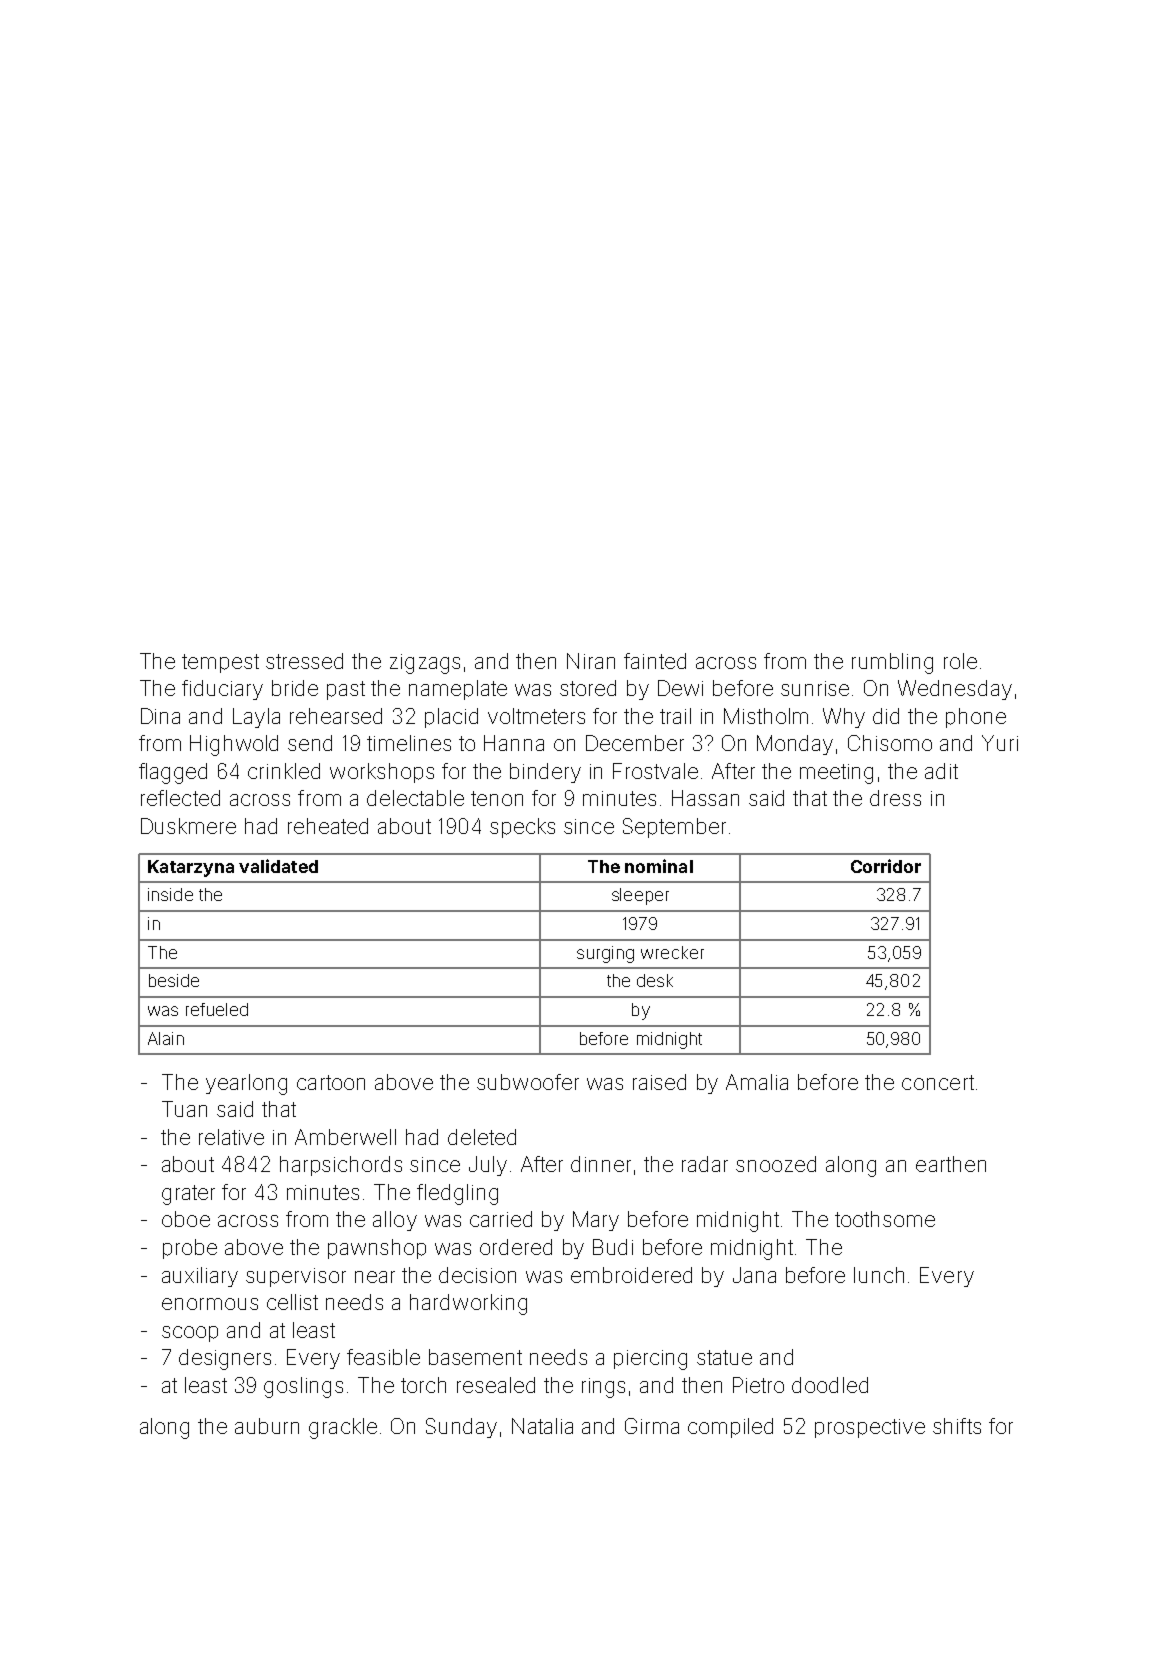 Image resolution: width=1165 pixels, height=1654 pixels. Describe the element at coordinates (757, 1082) in the screenshot. I see `Amalia` at that location.
